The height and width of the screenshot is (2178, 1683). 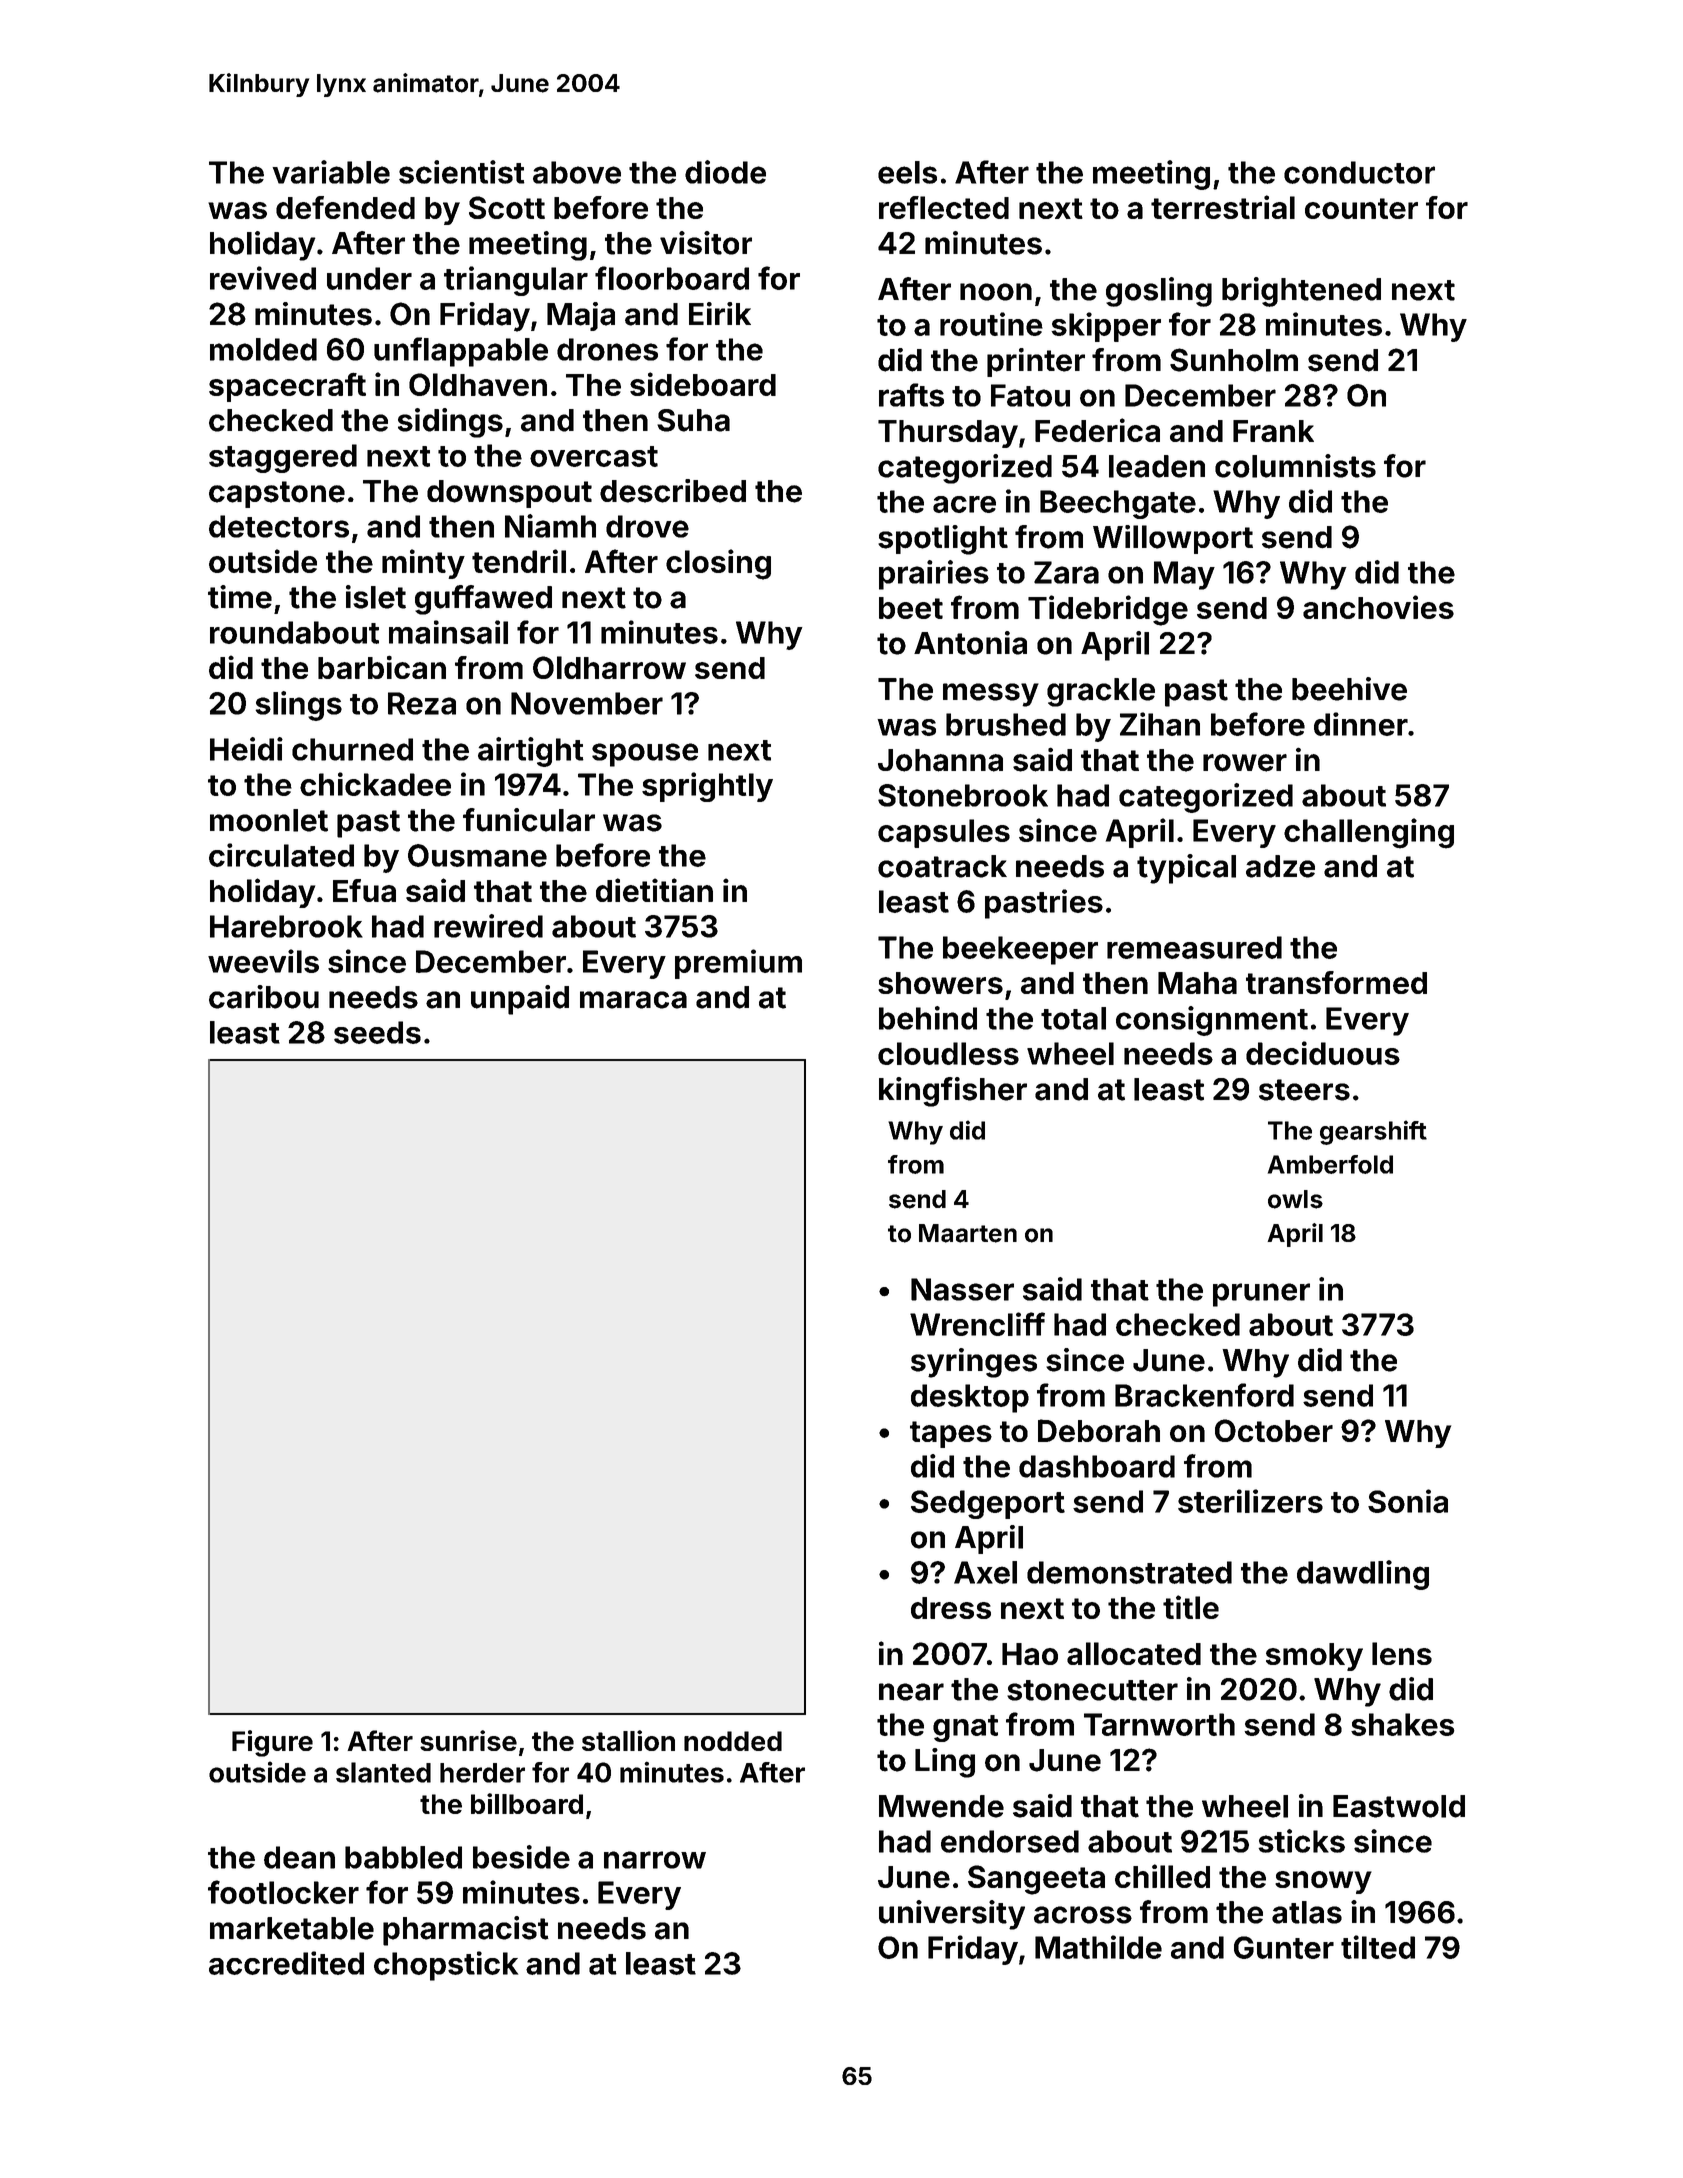 I want to click on Nasser, so click(x=962, y=1289).
